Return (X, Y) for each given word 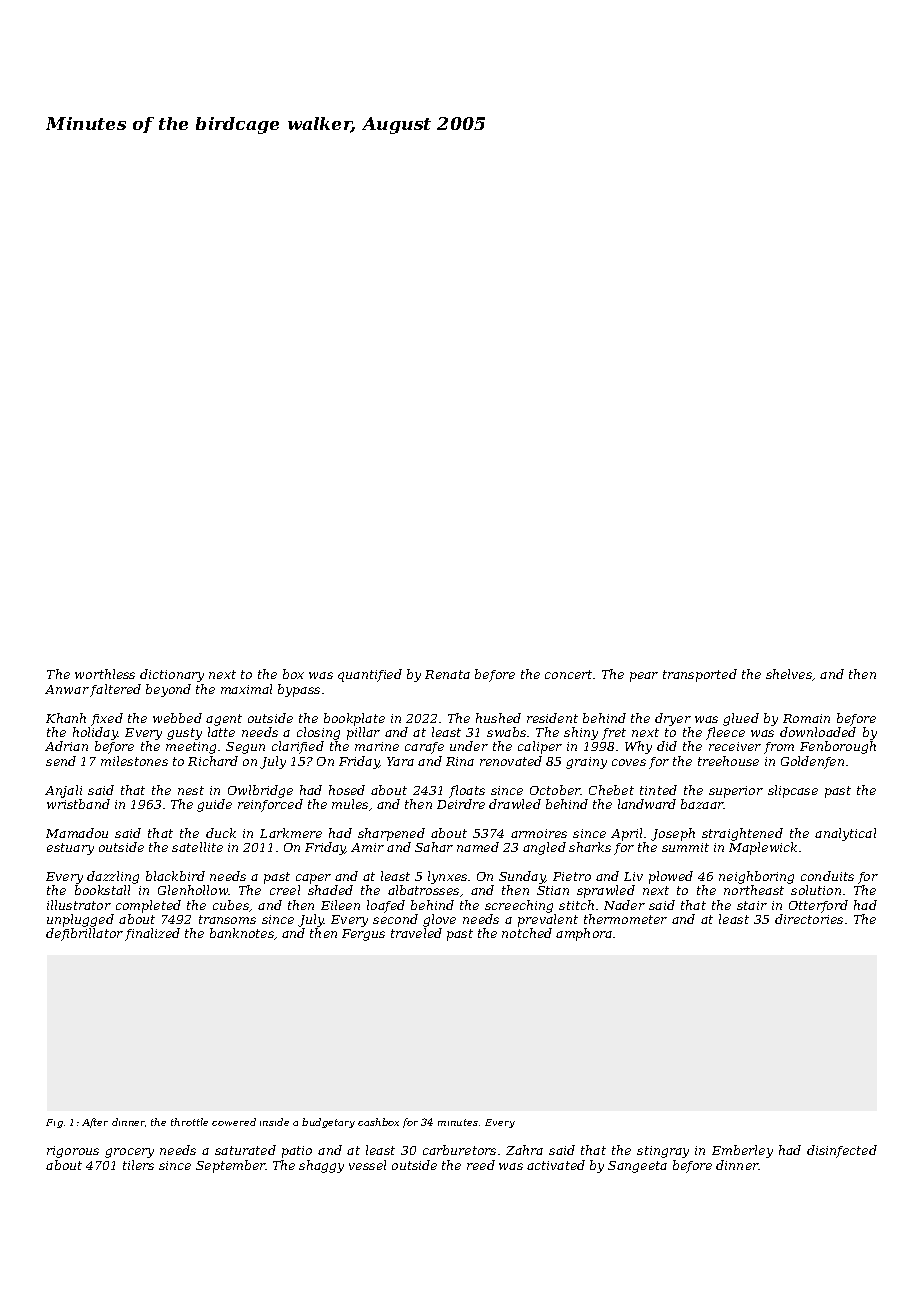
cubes (231, 905)
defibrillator (84, 934)
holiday (95, 733)
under (469, 746)
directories (809, 919)
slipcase (793, 791)
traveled (416, 933)
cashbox (378, 1122)
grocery (129, 1153)
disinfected (842, 1151)
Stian (553, 890)
